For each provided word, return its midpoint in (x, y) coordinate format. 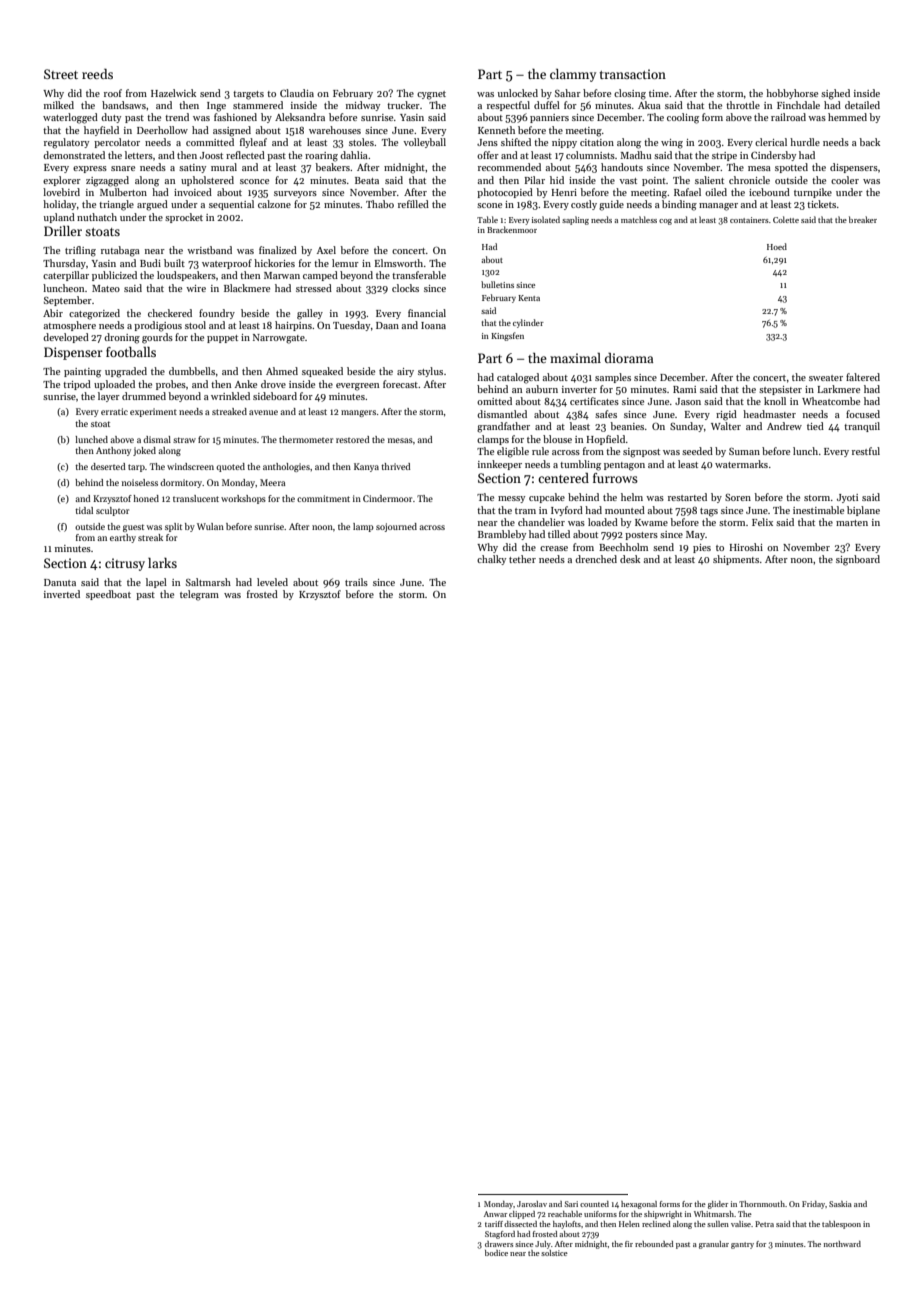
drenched (596, 559)
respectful (508, 106)
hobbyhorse (792, 94)
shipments (736, 560)
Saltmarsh (208, 582)
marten (852, 523)
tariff (494, 1224)
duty (111, 118)
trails (356, 582)
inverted (62, 594)
